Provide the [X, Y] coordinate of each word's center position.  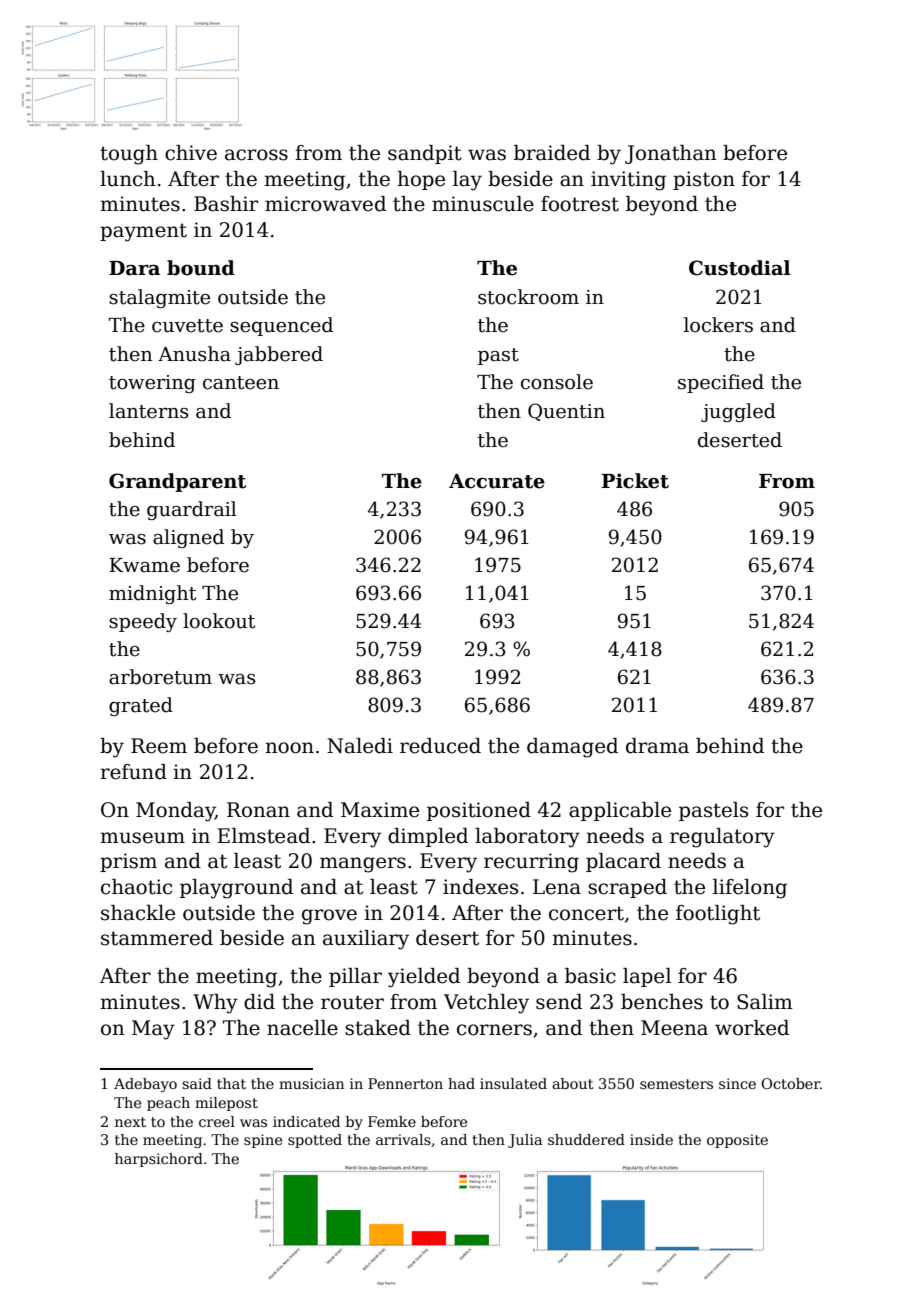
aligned [188, 538]
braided [552, 153]
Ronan [258, 810]
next [130, 1122]
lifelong [750, 889]
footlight [718, 915]
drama [657, 746]
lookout [219, 621]
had [461, 1083]
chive [191, 153]
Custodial [740, 268]
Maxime [380, 810]
